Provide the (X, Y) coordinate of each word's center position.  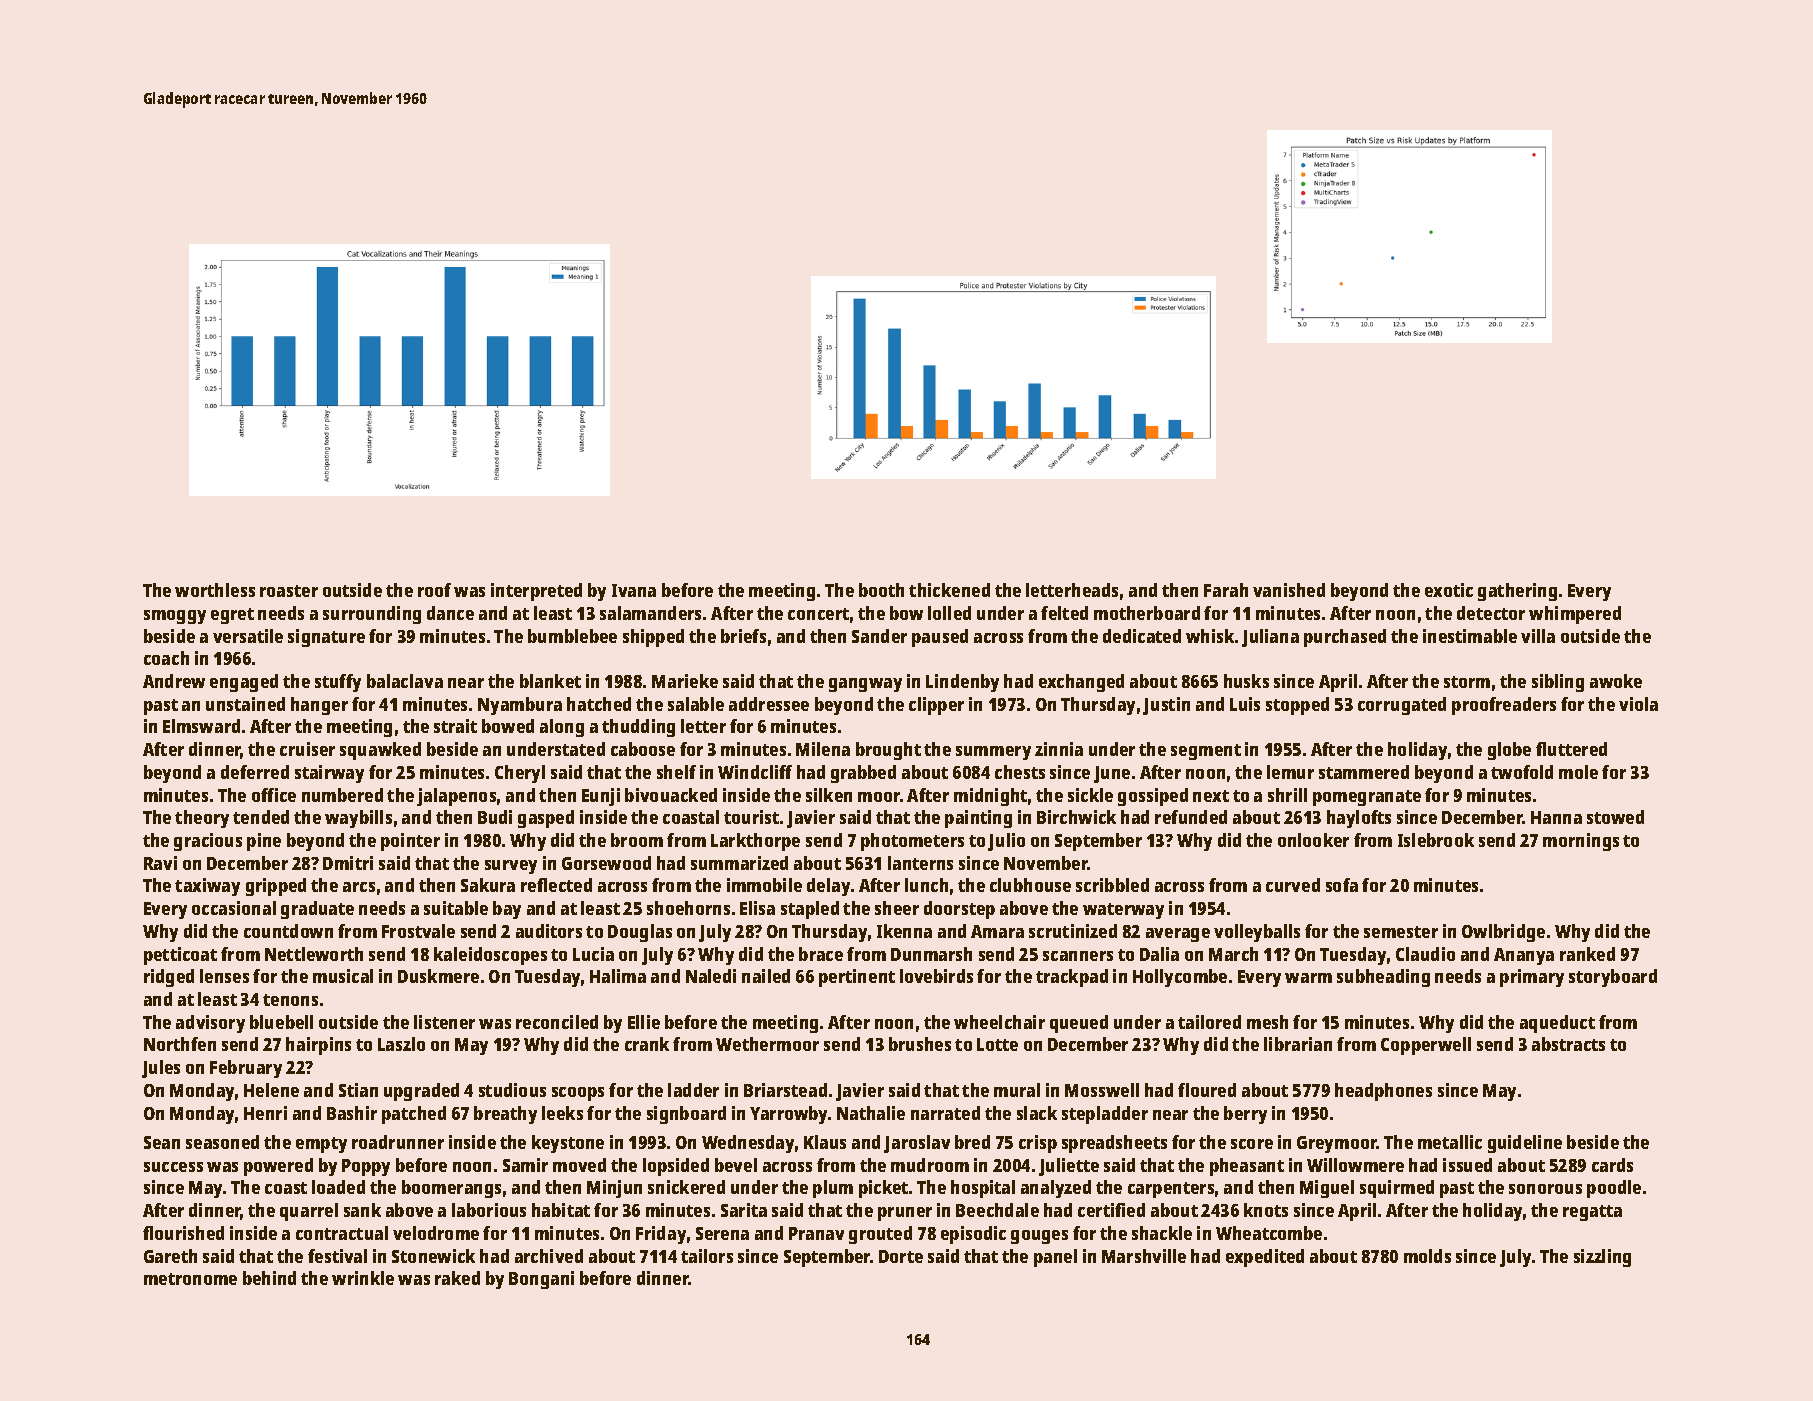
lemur (1290, 772)
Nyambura (520, 706)
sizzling (1602, 1258)
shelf (676, 772)
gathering (1517, 592)
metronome (190, 1279)
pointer (410, 842)
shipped (653, 638)
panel (1055, 1258)
